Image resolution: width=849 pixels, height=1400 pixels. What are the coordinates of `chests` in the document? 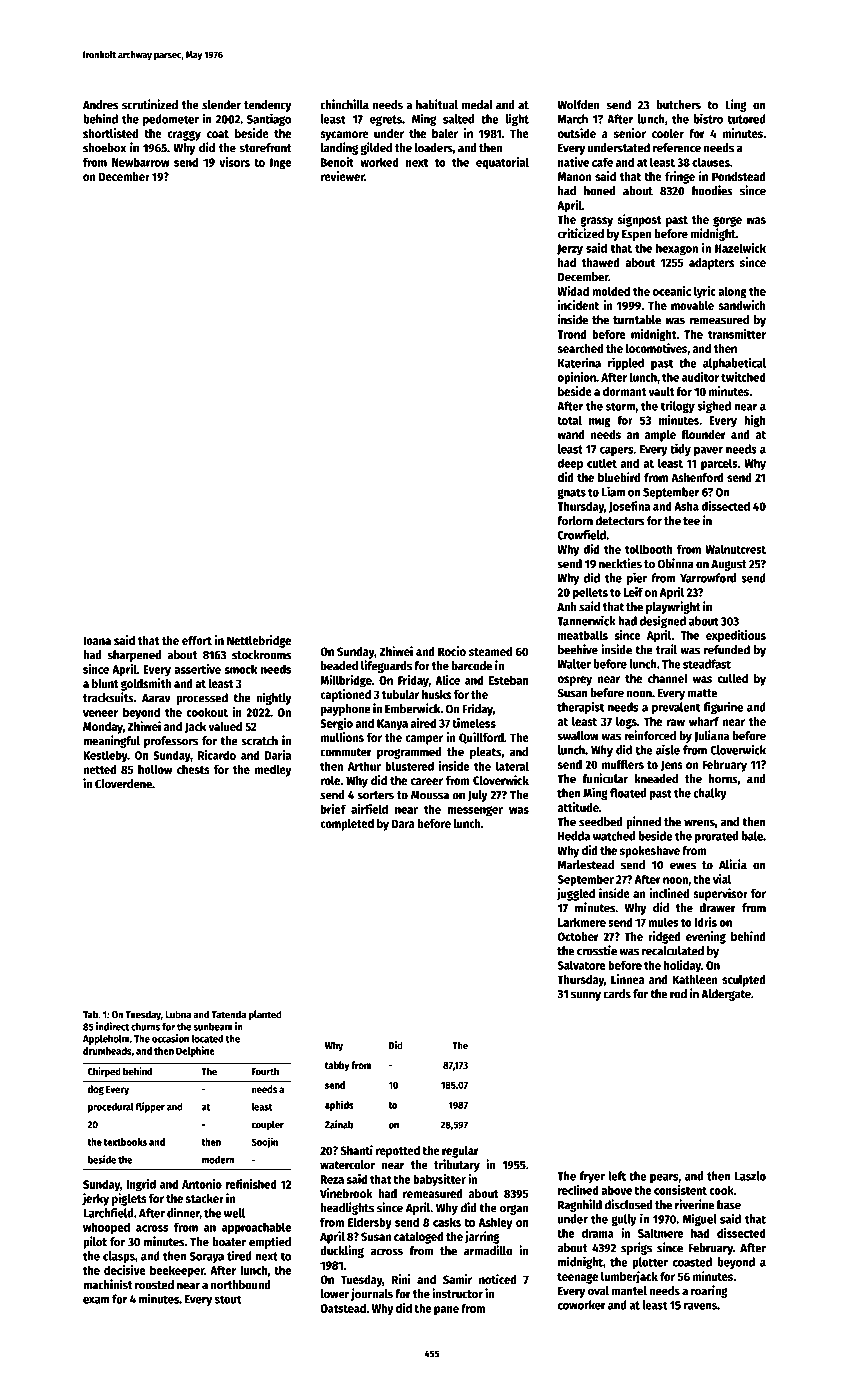 It's located at (193, 769).
